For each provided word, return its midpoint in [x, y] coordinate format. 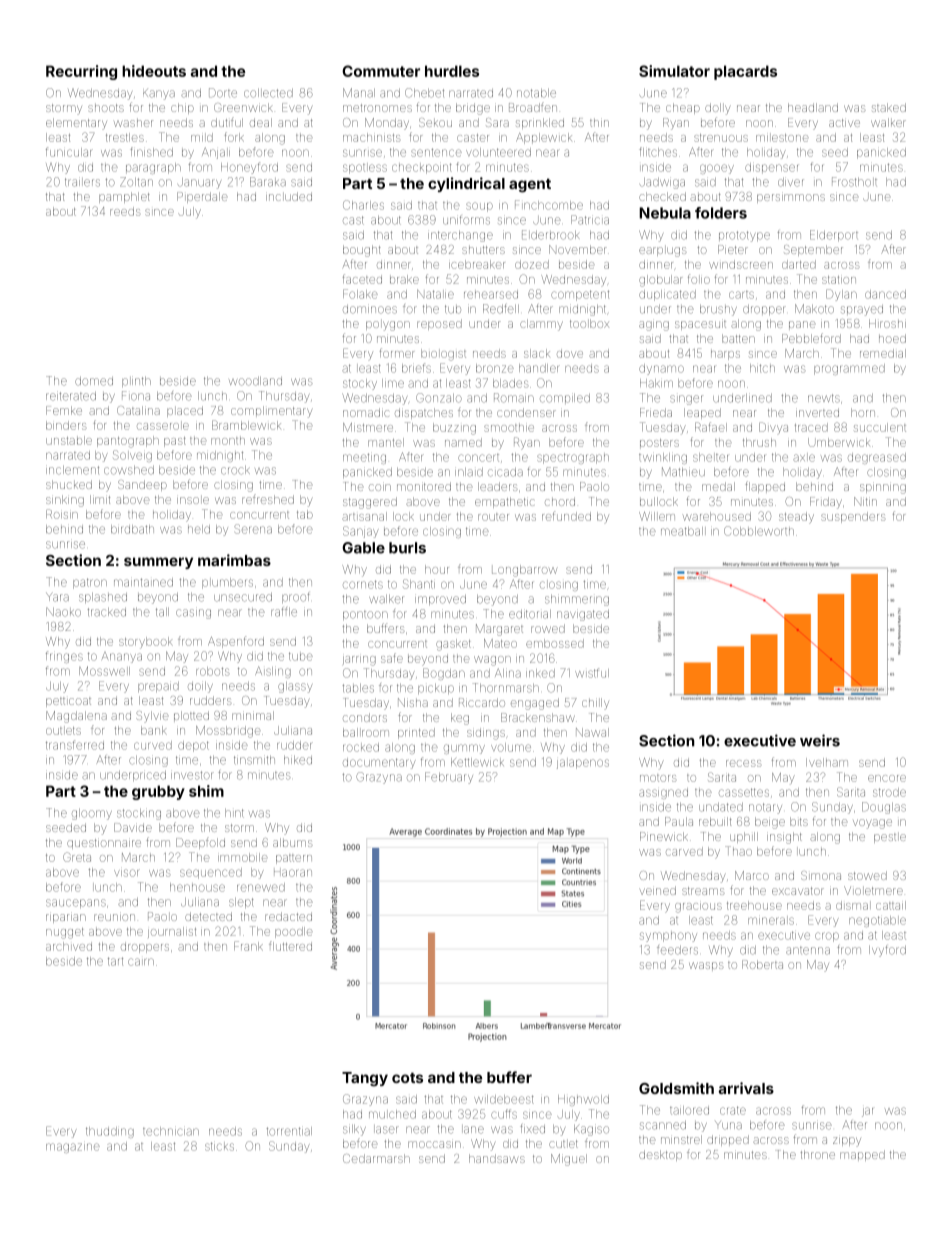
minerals [771, 921]
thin [599, 122]
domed [94, 381]
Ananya [122, 657]
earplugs [663, 252]
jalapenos [583, 764]
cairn [141, 962]
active [844, 123]
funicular [69, 152]
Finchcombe [549, 205]
